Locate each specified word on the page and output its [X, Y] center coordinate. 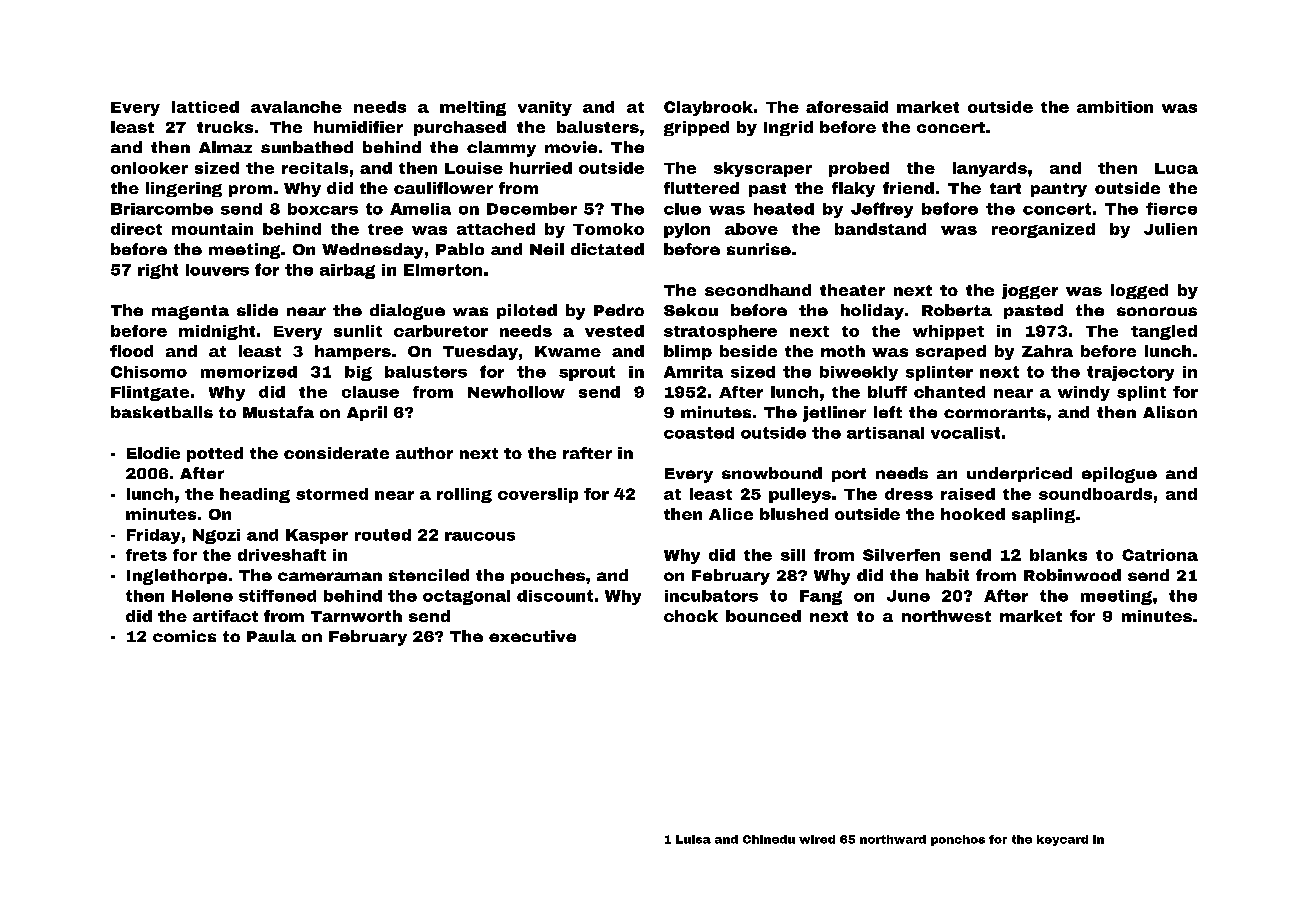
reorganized [1043, 230]
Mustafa [278, 412]
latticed [205, 107]
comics [184, 636]
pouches [548, 576]
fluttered [701, 188]
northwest [946, 616]
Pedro [619, 310]
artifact [225, 616]
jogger [1030, 291]
